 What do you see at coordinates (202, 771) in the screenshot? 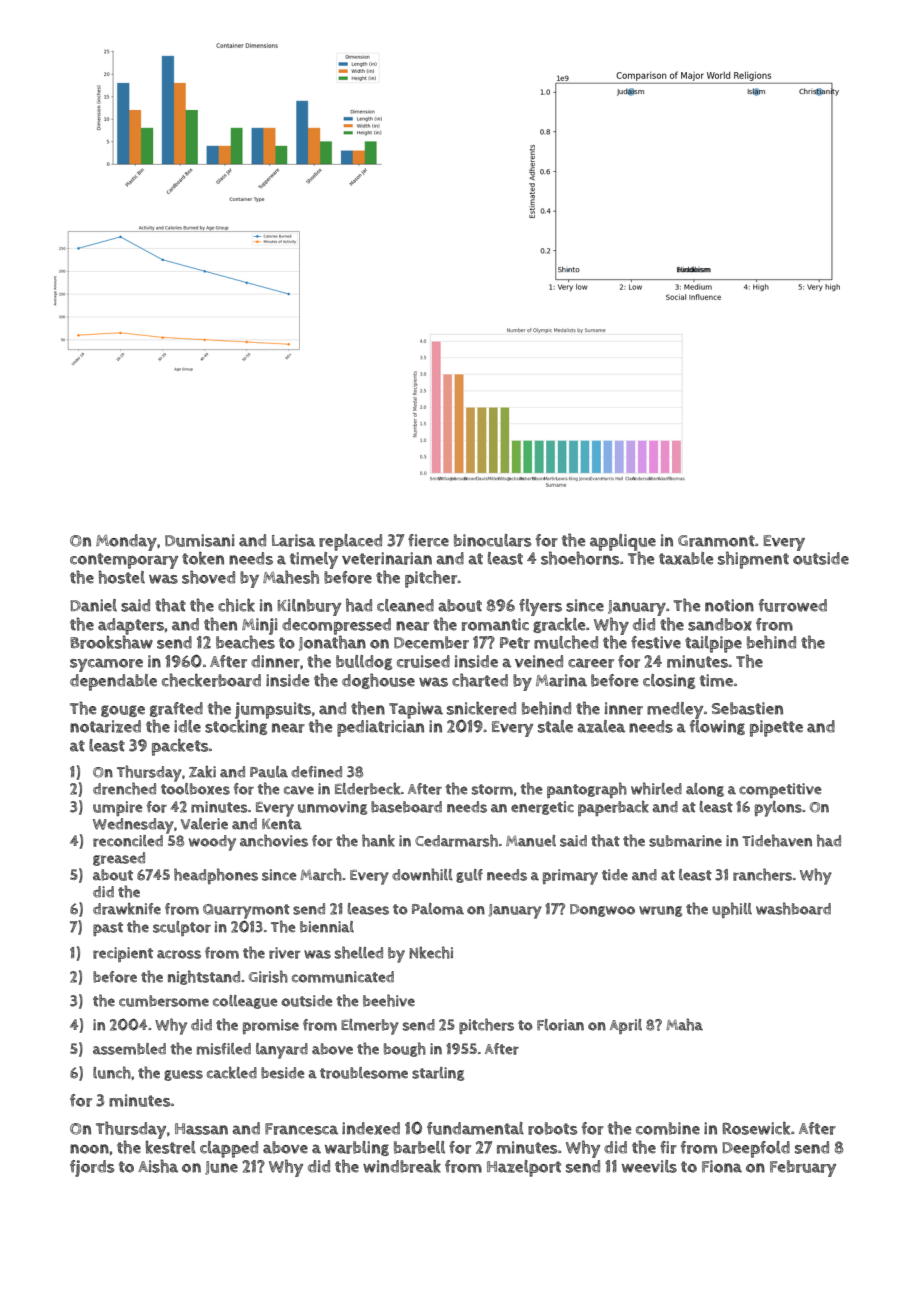
I see `Zaki` at bounding box center [202, 771].
